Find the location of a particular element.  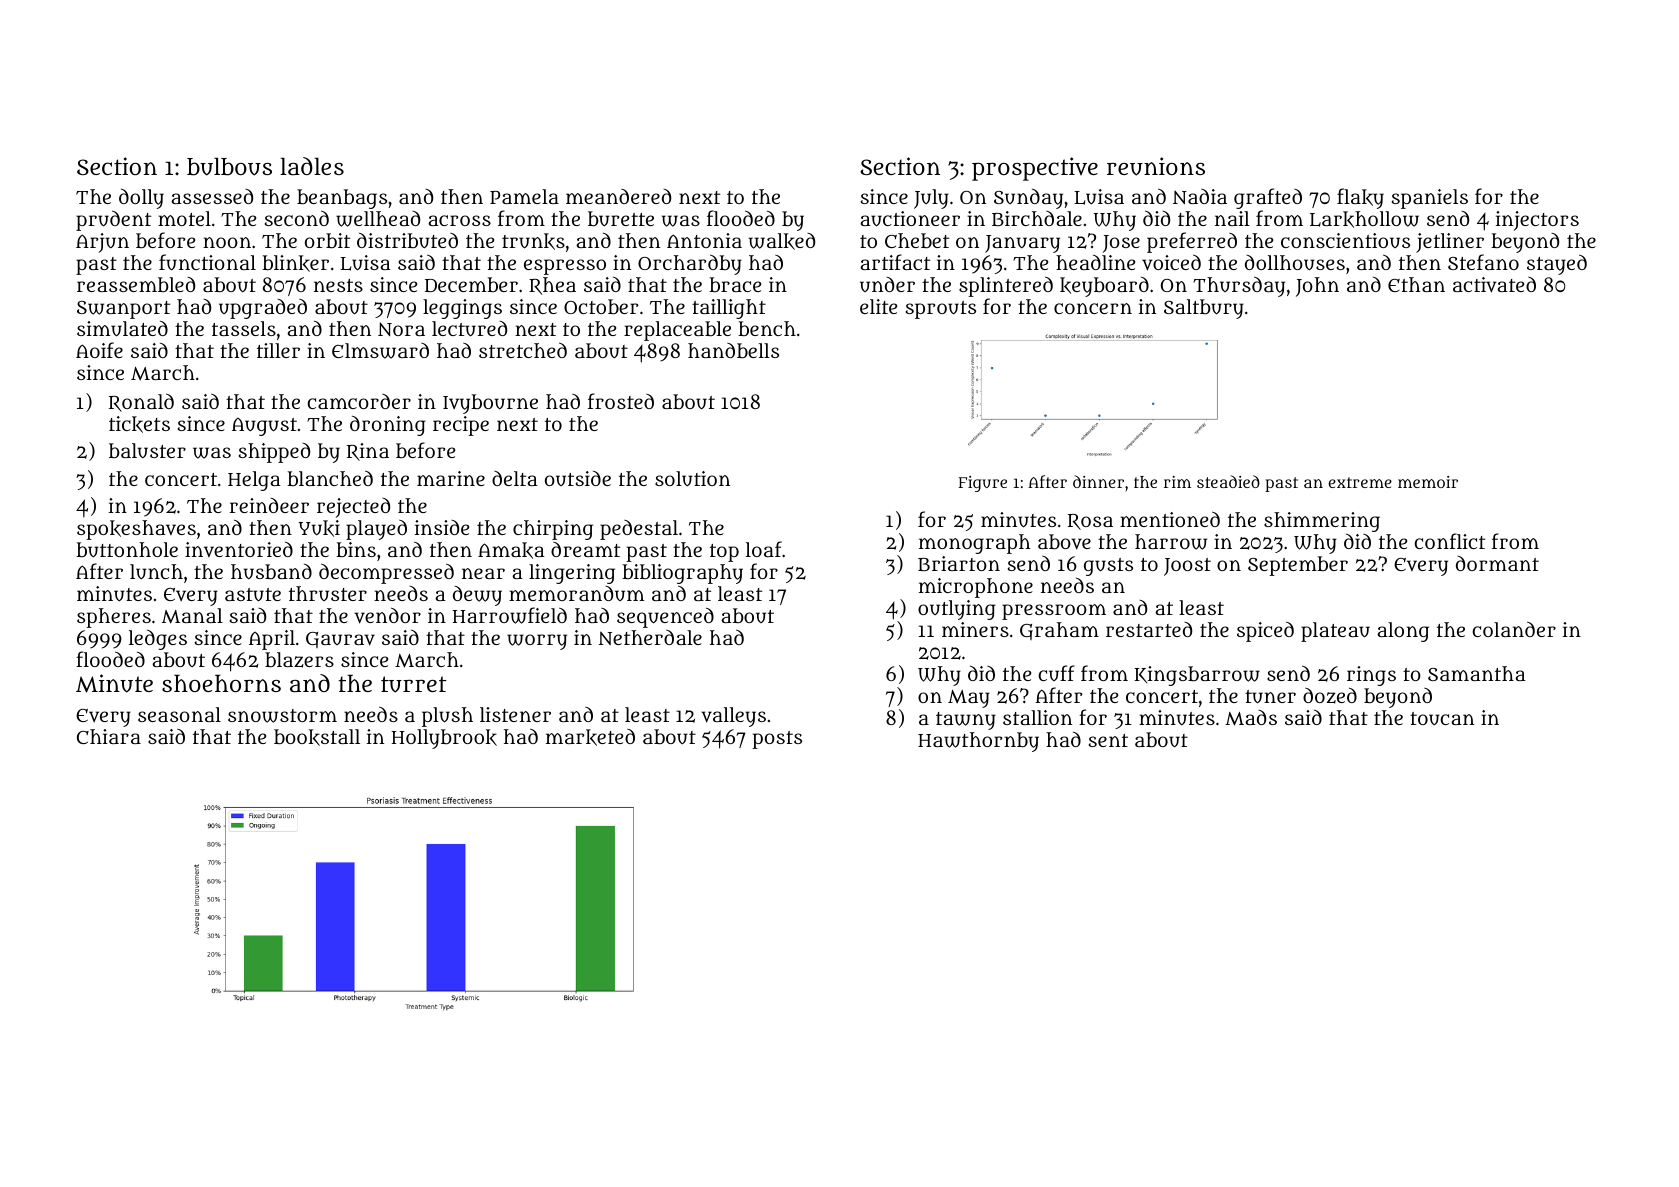

artifact is located at coordinates (895, 262).
